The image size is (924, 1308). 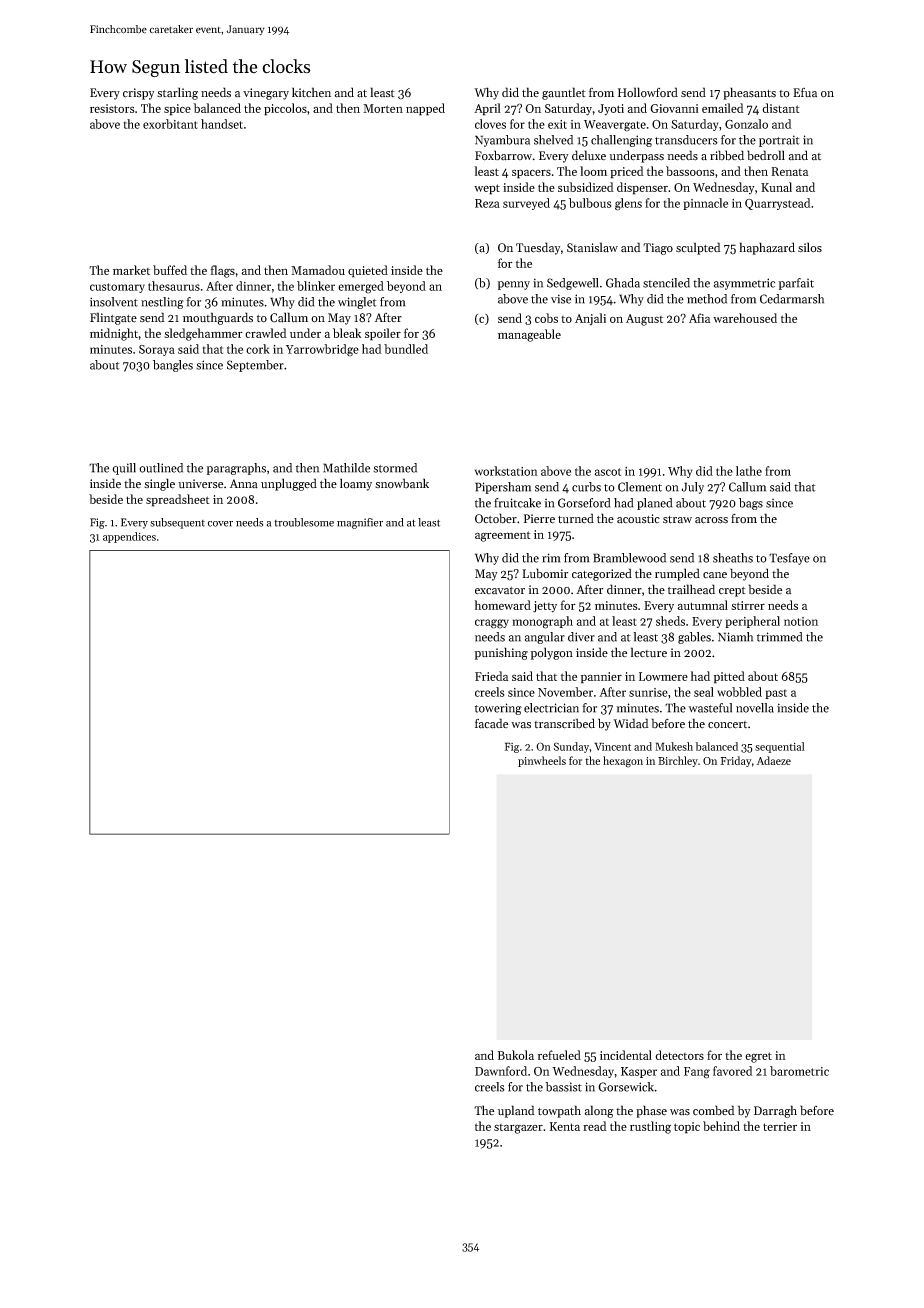 I want to click on exorbitant, so click(x=170, y=124).
